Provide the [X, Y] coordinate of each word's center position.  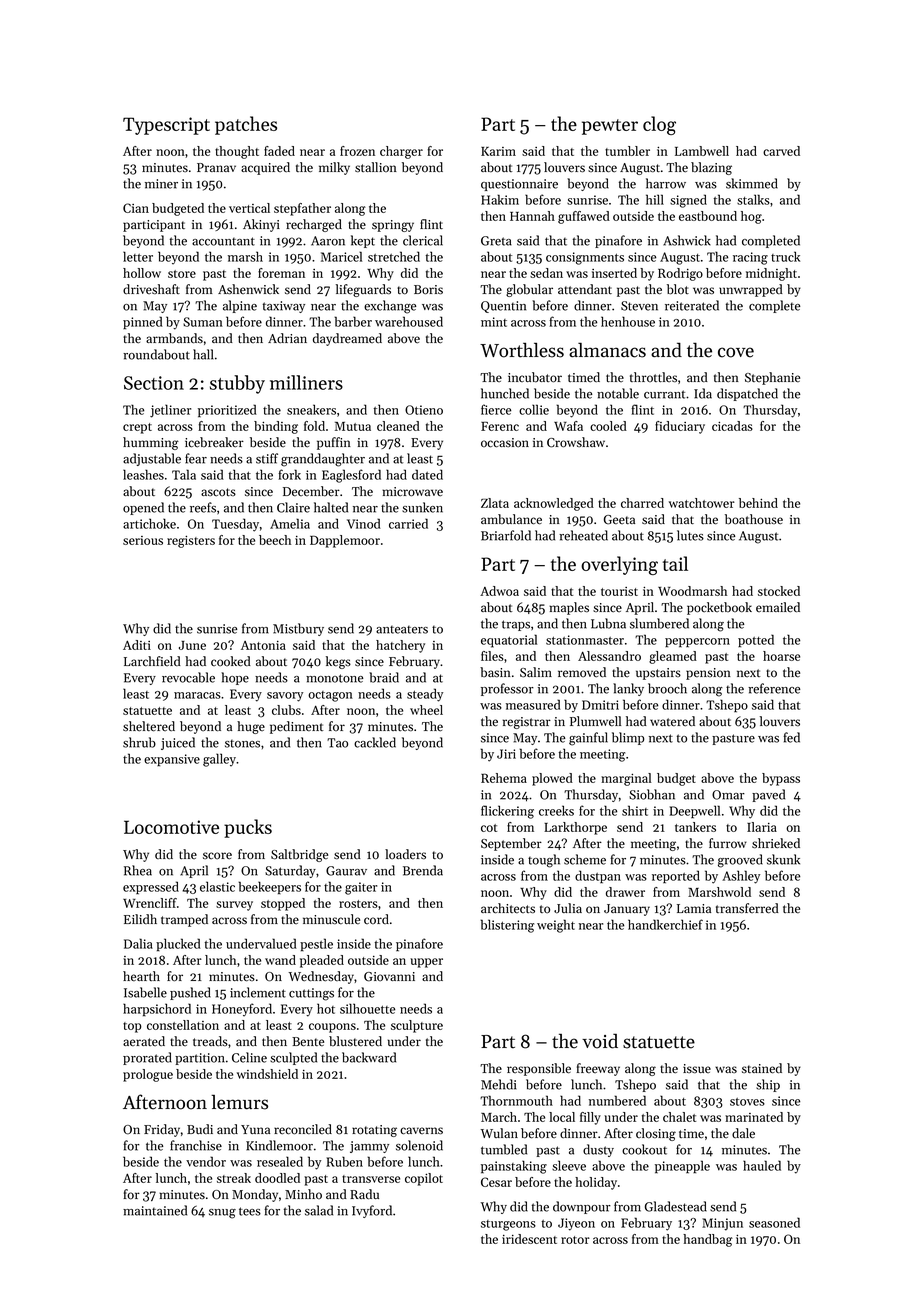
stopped [283, 904]
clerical [423, 240]
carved [781, 151]
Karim [498, 151]
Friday [162, 1130]
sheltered [149, 726]
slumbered [659, 623]
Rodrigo [680, 274]
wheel [426, 710]
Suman [203, 322]
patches [246, 125]
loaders [405, 854]
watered [672, 721]
